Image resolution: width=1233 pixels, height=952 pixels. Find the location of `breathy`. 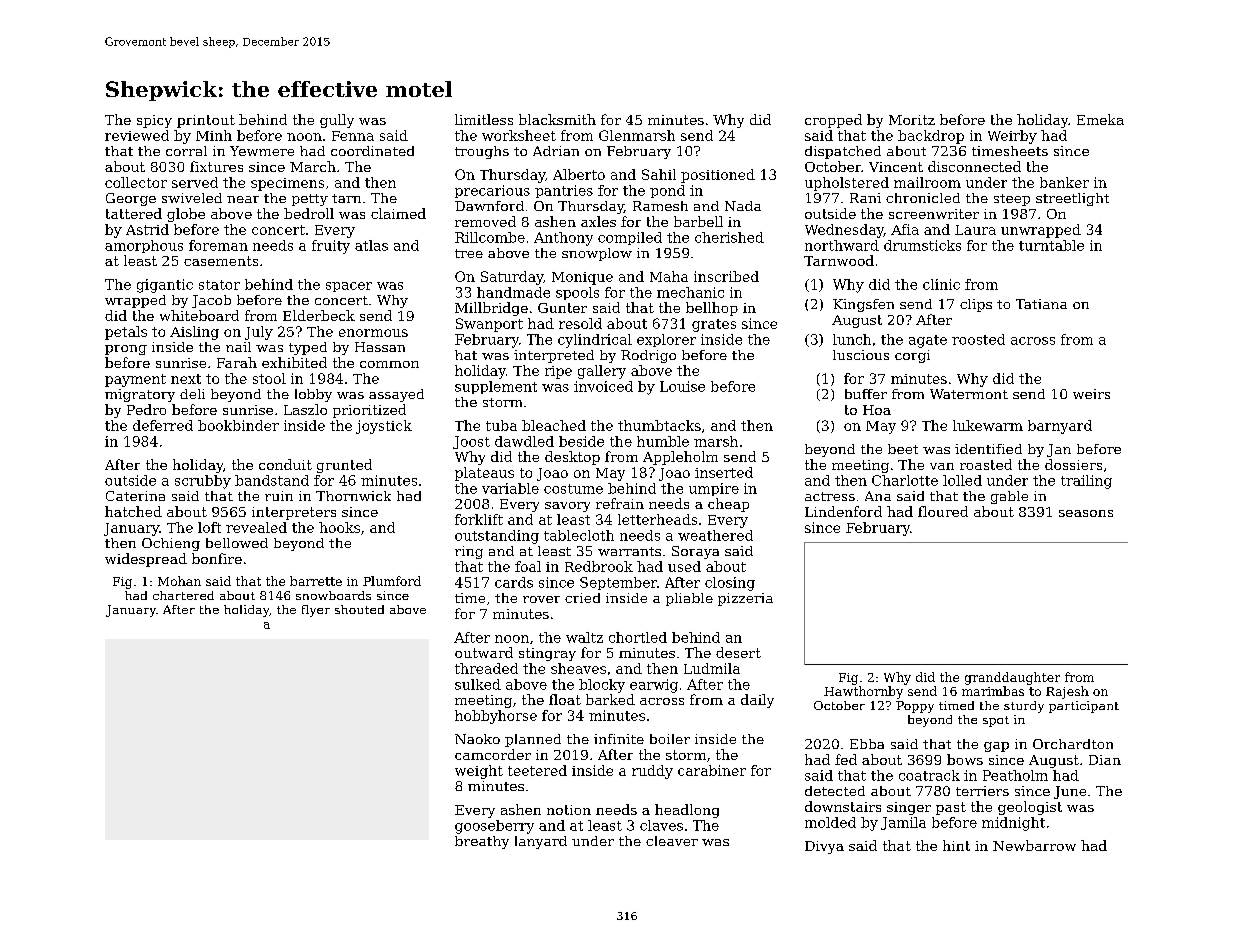

breathy is located at coordinates (482, 842).
